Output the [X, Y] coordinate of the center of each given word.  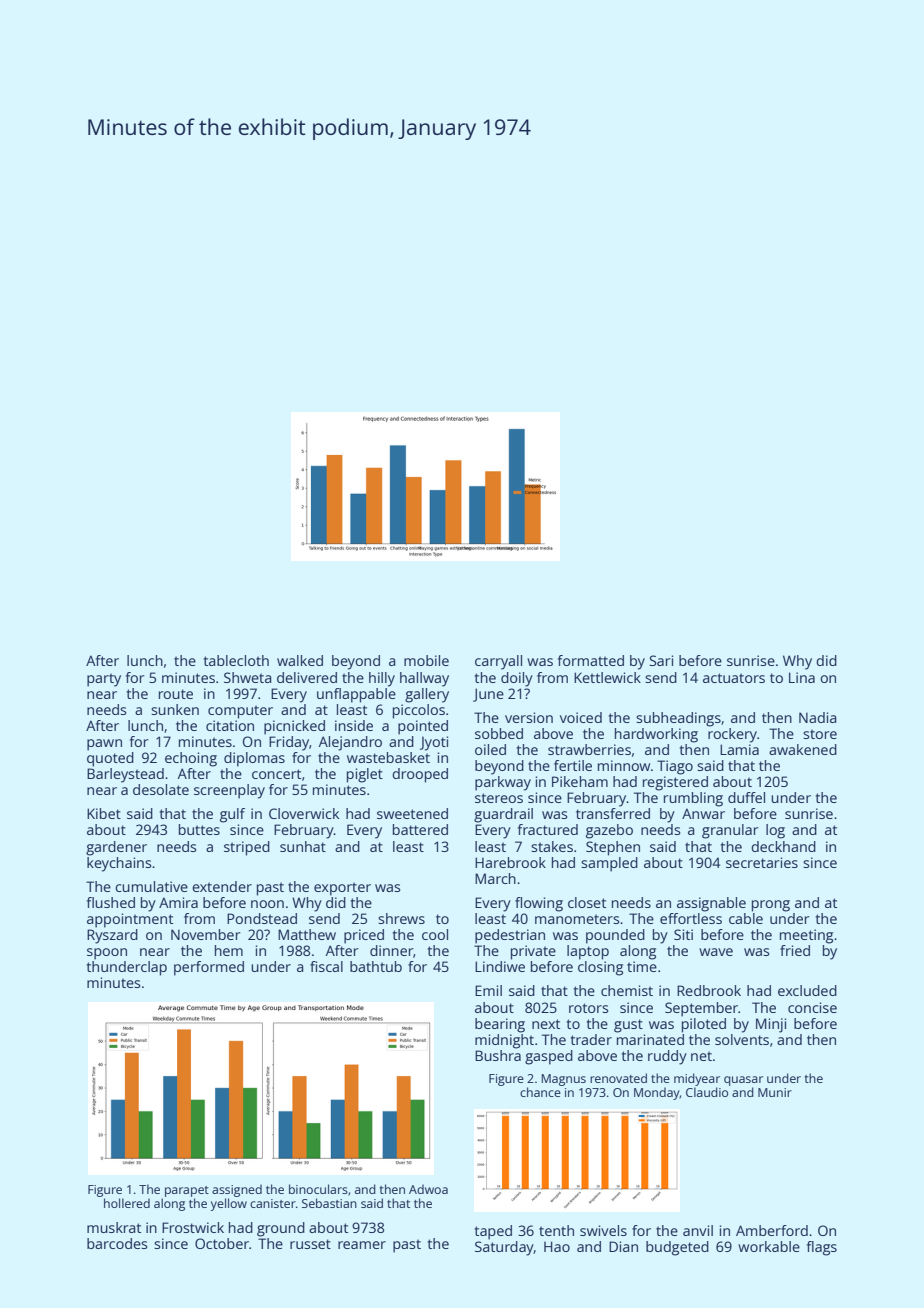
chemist [627, 990]
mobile [426, 660]
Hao [557, 1246]
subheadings [678, 719]
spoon [107, 954]
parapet [187, 1191]
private [533, 952]
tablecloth [236, 660]
